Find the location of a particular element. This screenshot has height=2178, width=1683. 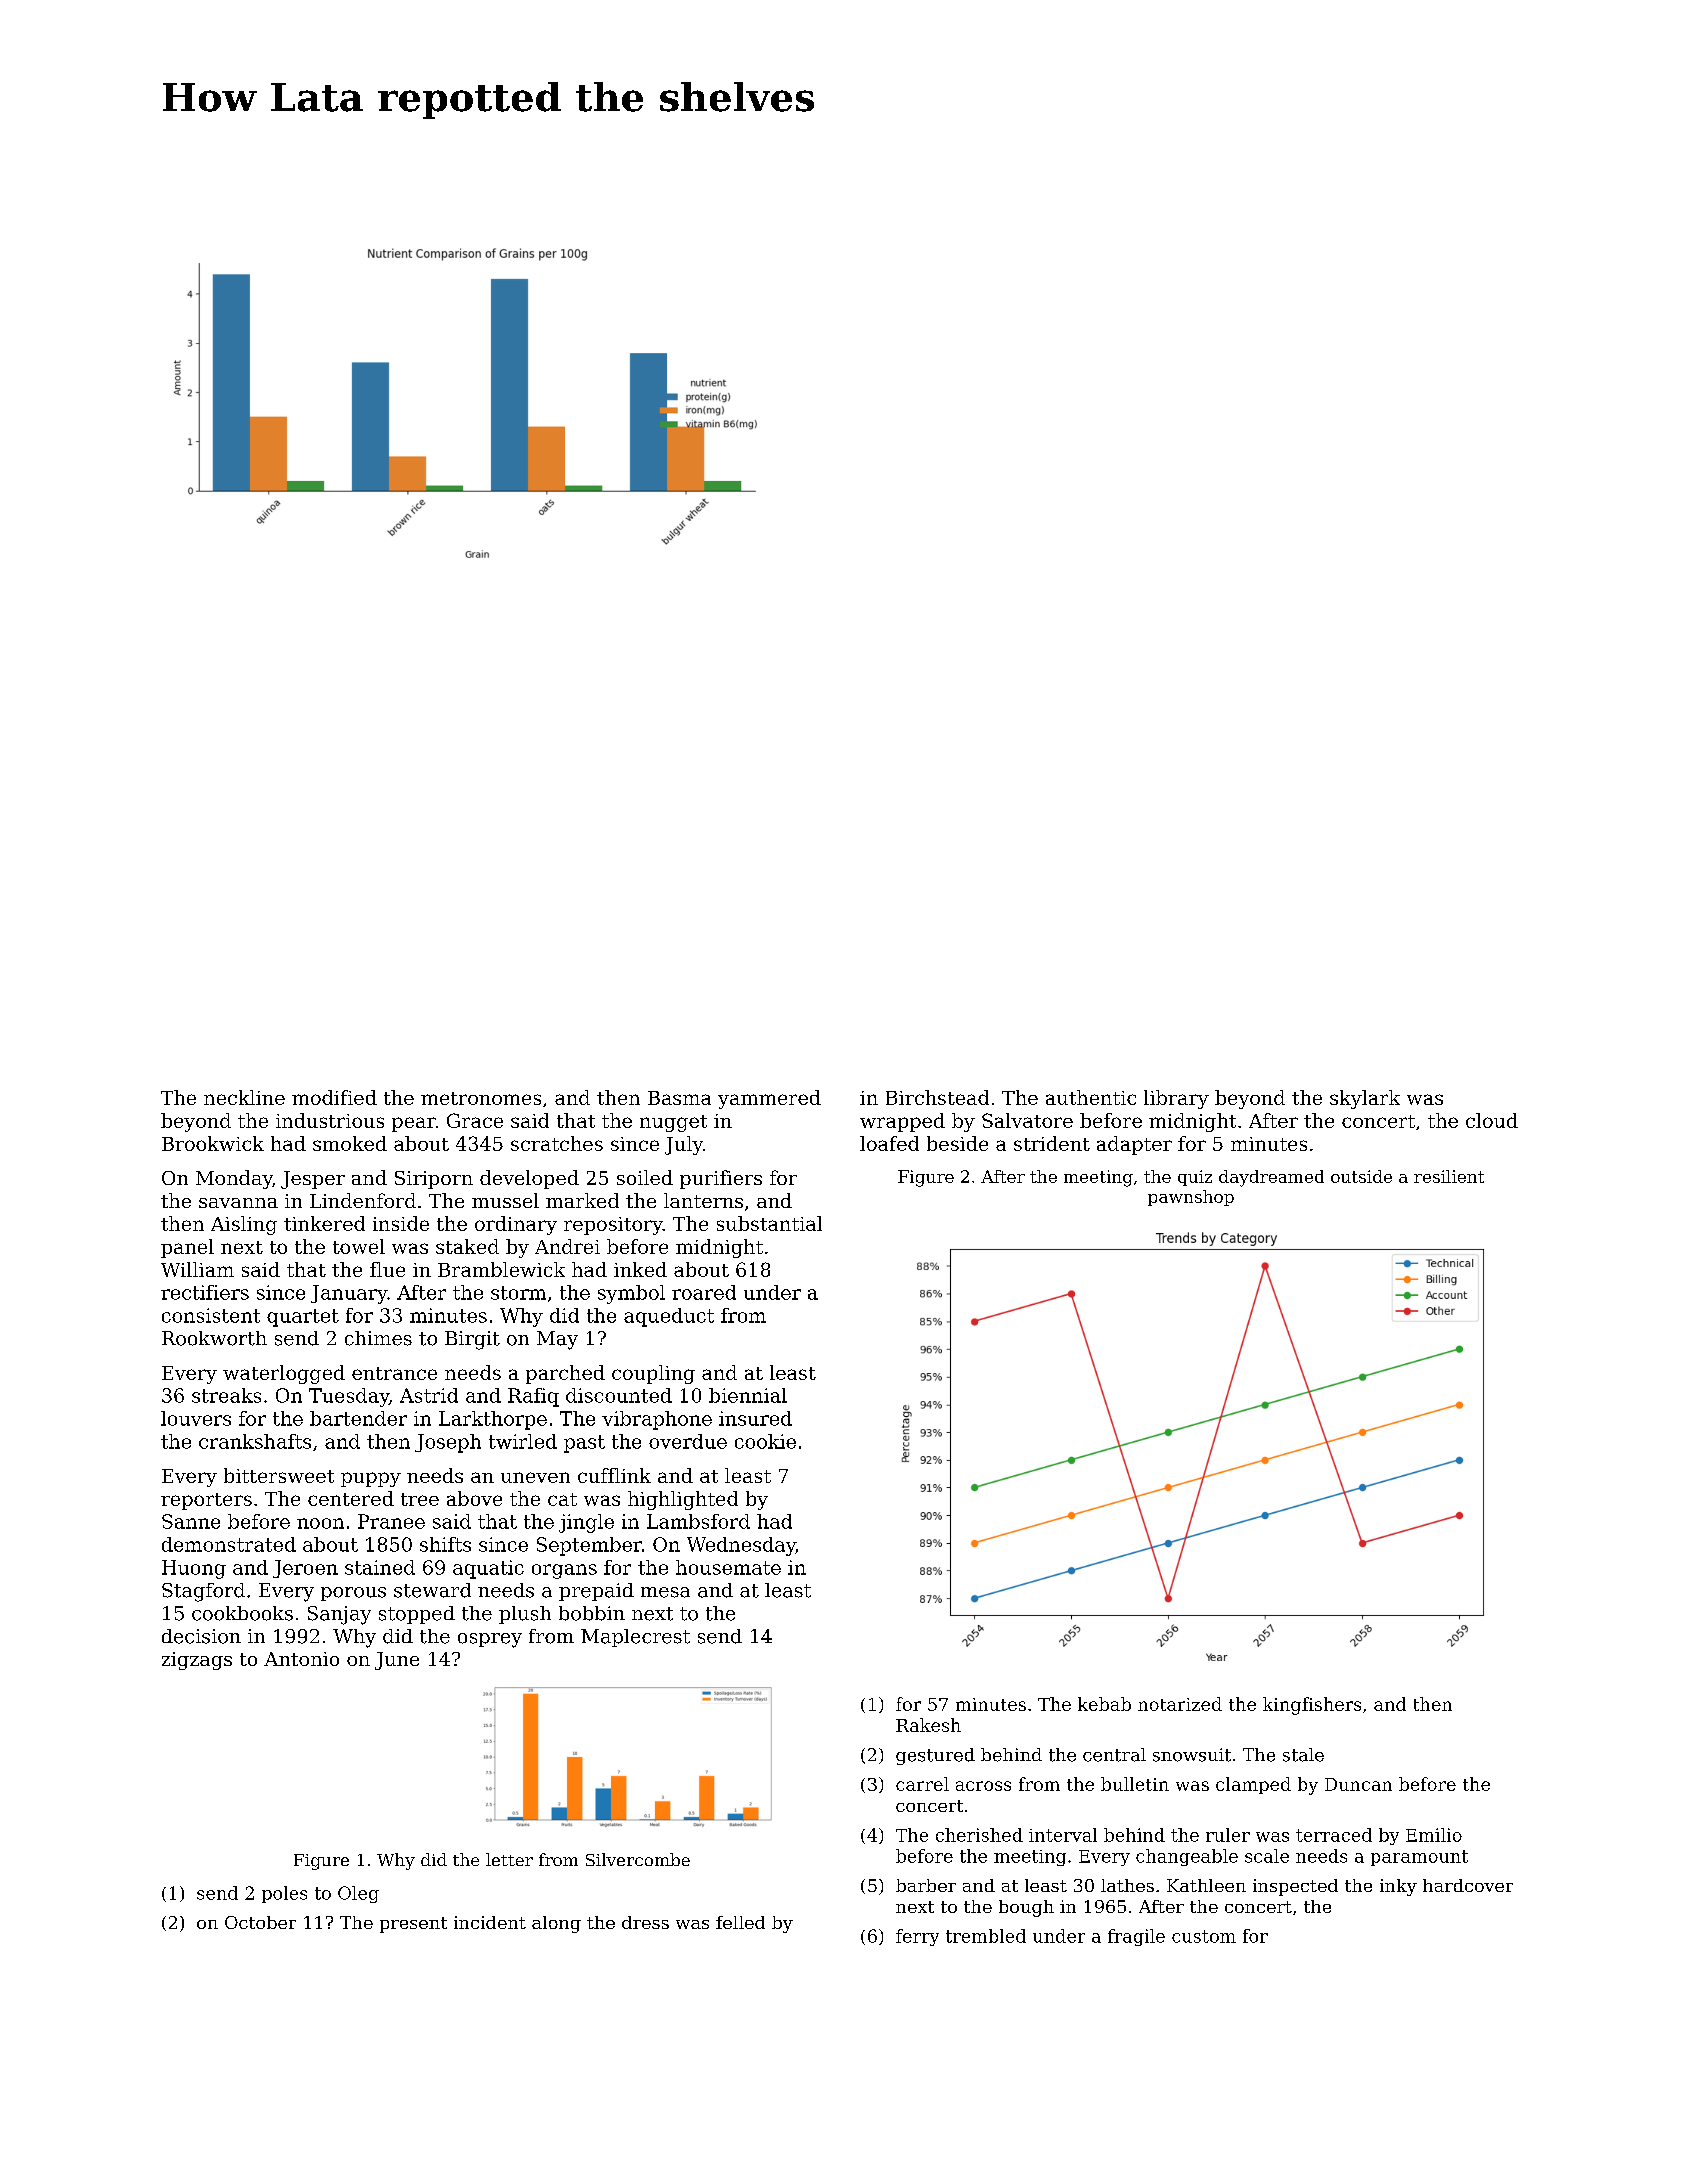

poles is located at coordinates (284, 1894).
